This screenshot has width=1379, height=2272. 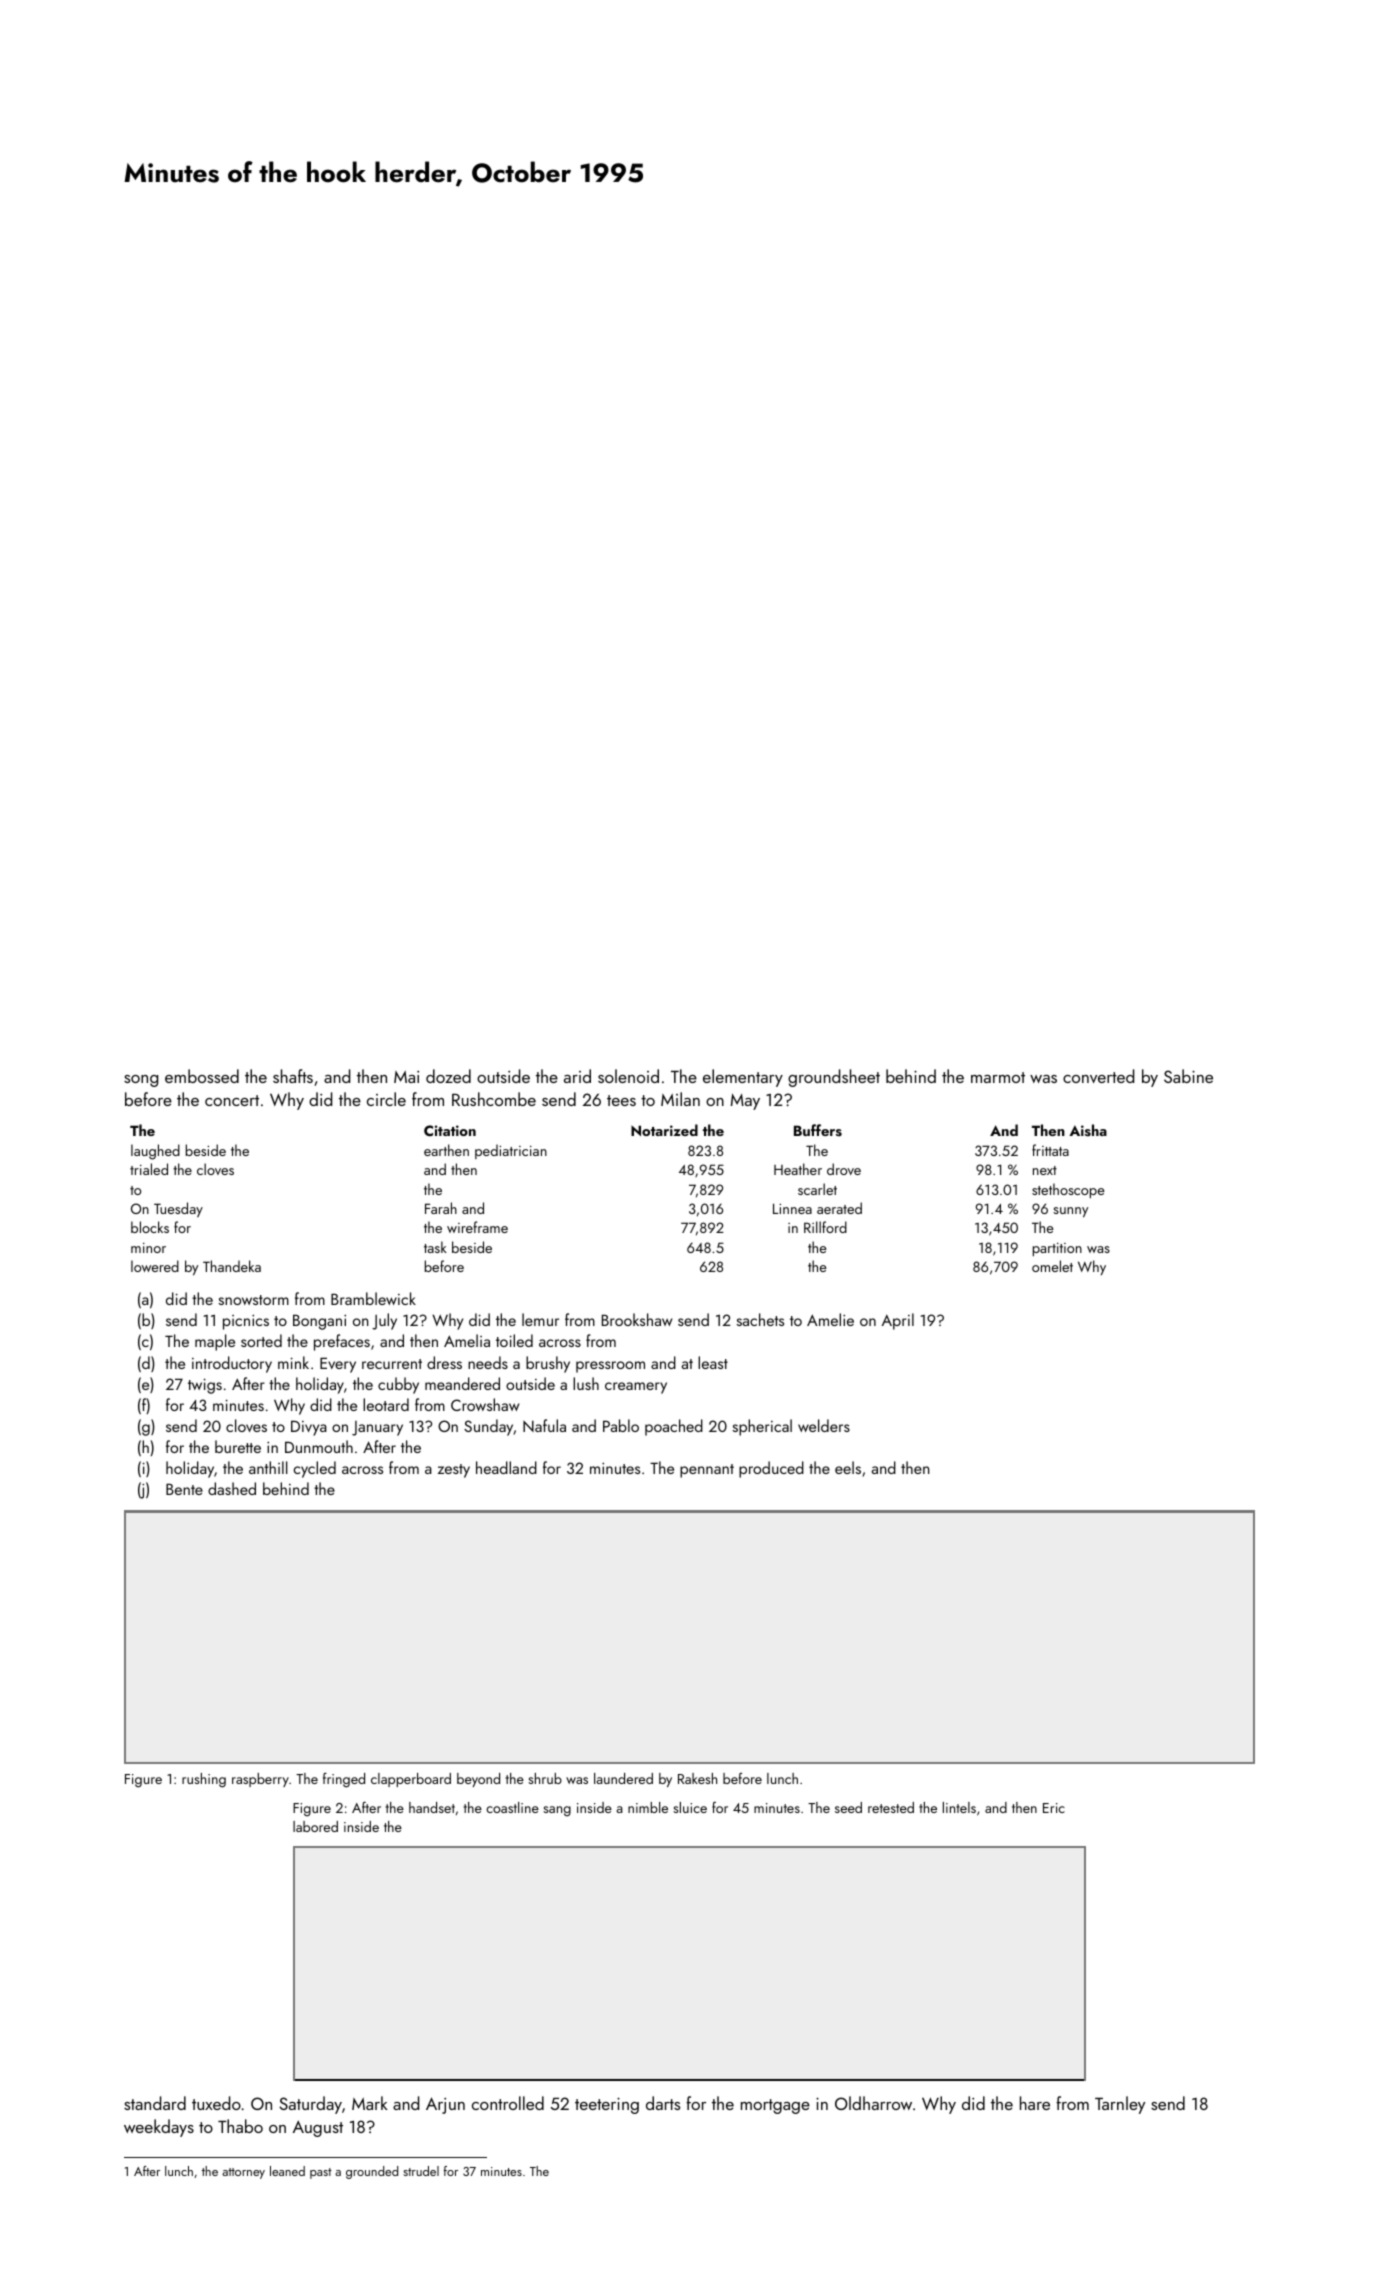 What do you see at coordinates (998, 1077) in the screenshot?
I see `marmot` at bounding box center [998, 1077].
